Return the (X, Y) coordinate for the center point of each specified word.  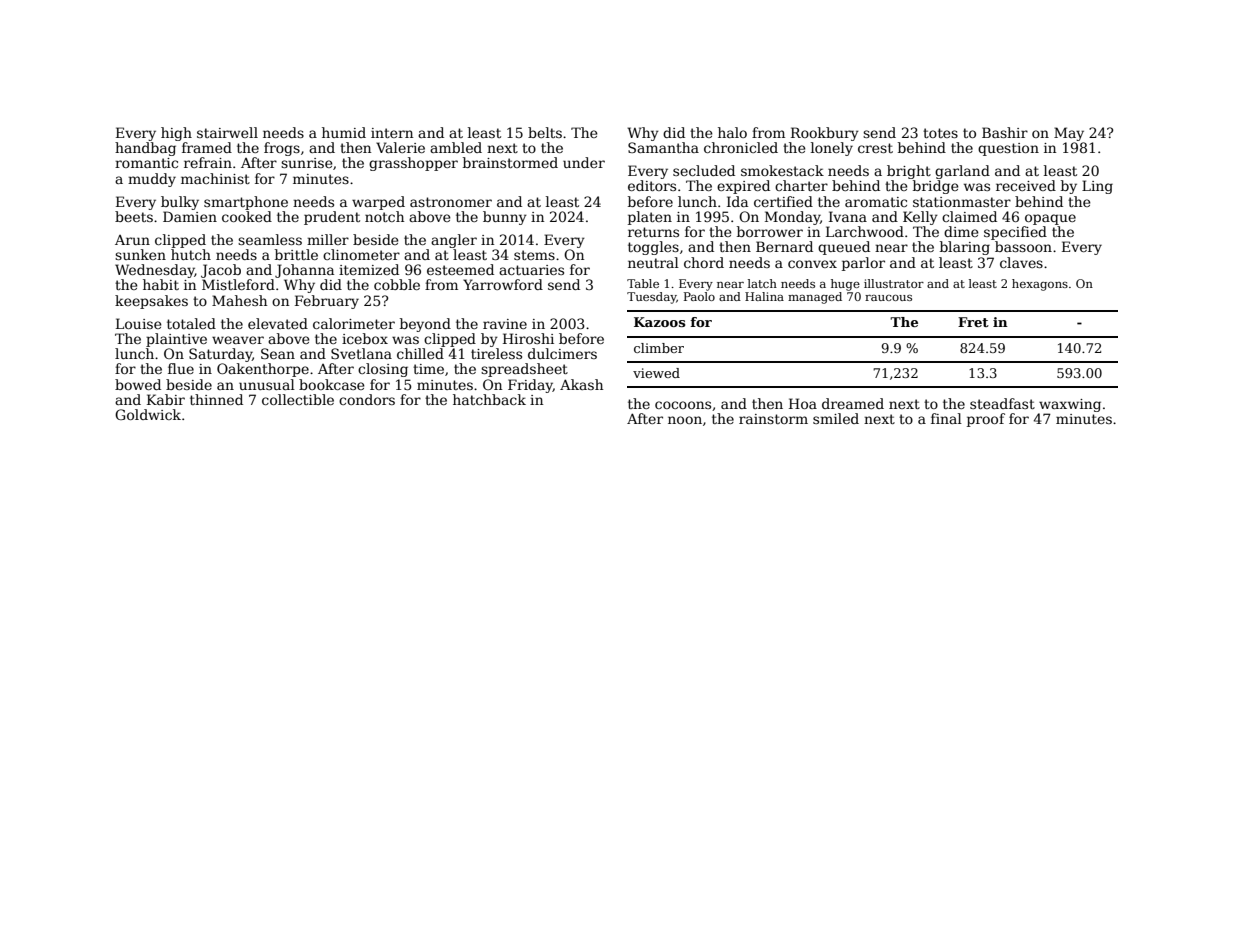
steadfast (1002, 403)
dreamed (853, 403)
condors (367, 399)
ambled (456, 147)
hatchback (489, 399)
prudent (332, 218)
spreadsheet (524, 370)
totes (940, 133)
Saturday (220, 355)
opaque (1050, 219)
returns (653, 232)
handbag (145, 149)
